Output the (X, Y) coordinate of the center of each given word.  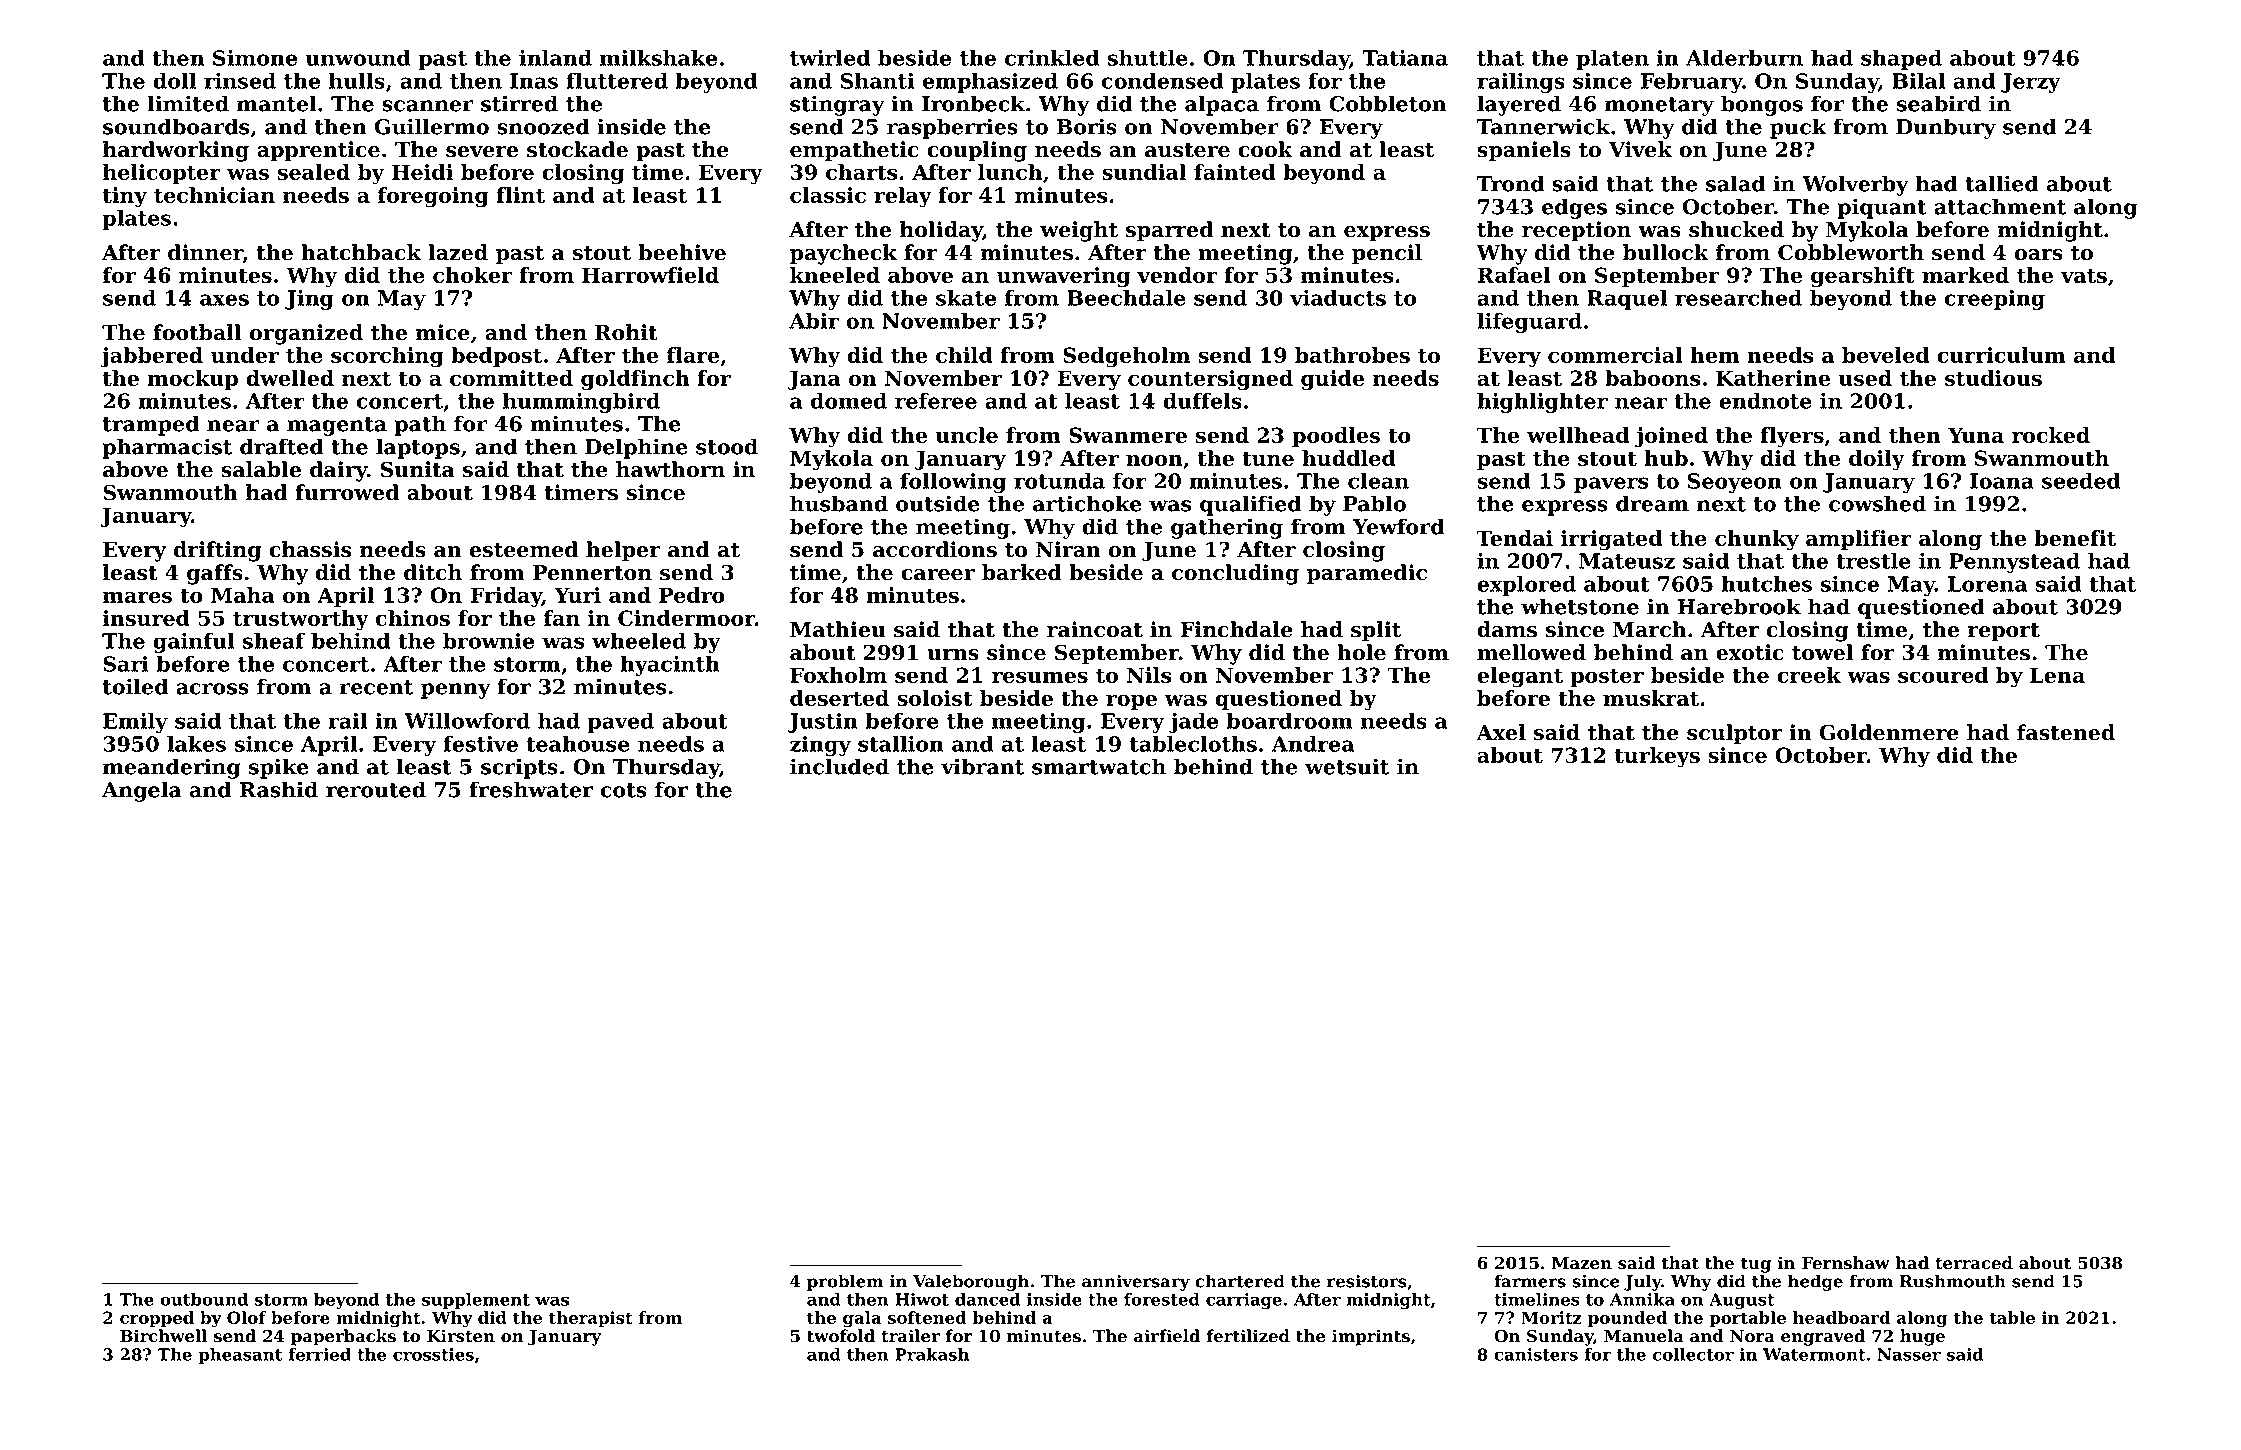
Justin (823, 723)
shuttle (1148, 58)
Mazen (1582, 1263)
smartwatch (1099, 766)
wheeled (639, 641)
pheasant (240, 1356)
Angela (142, 791)
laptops (418, 448)
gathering (1227, 528)
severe (482, 152)
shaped (1901, 60)
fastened (2066, 732)
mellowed (1531, 652)
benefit (2075, 538)
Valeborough (971, 1282)
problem (845, 1282)
